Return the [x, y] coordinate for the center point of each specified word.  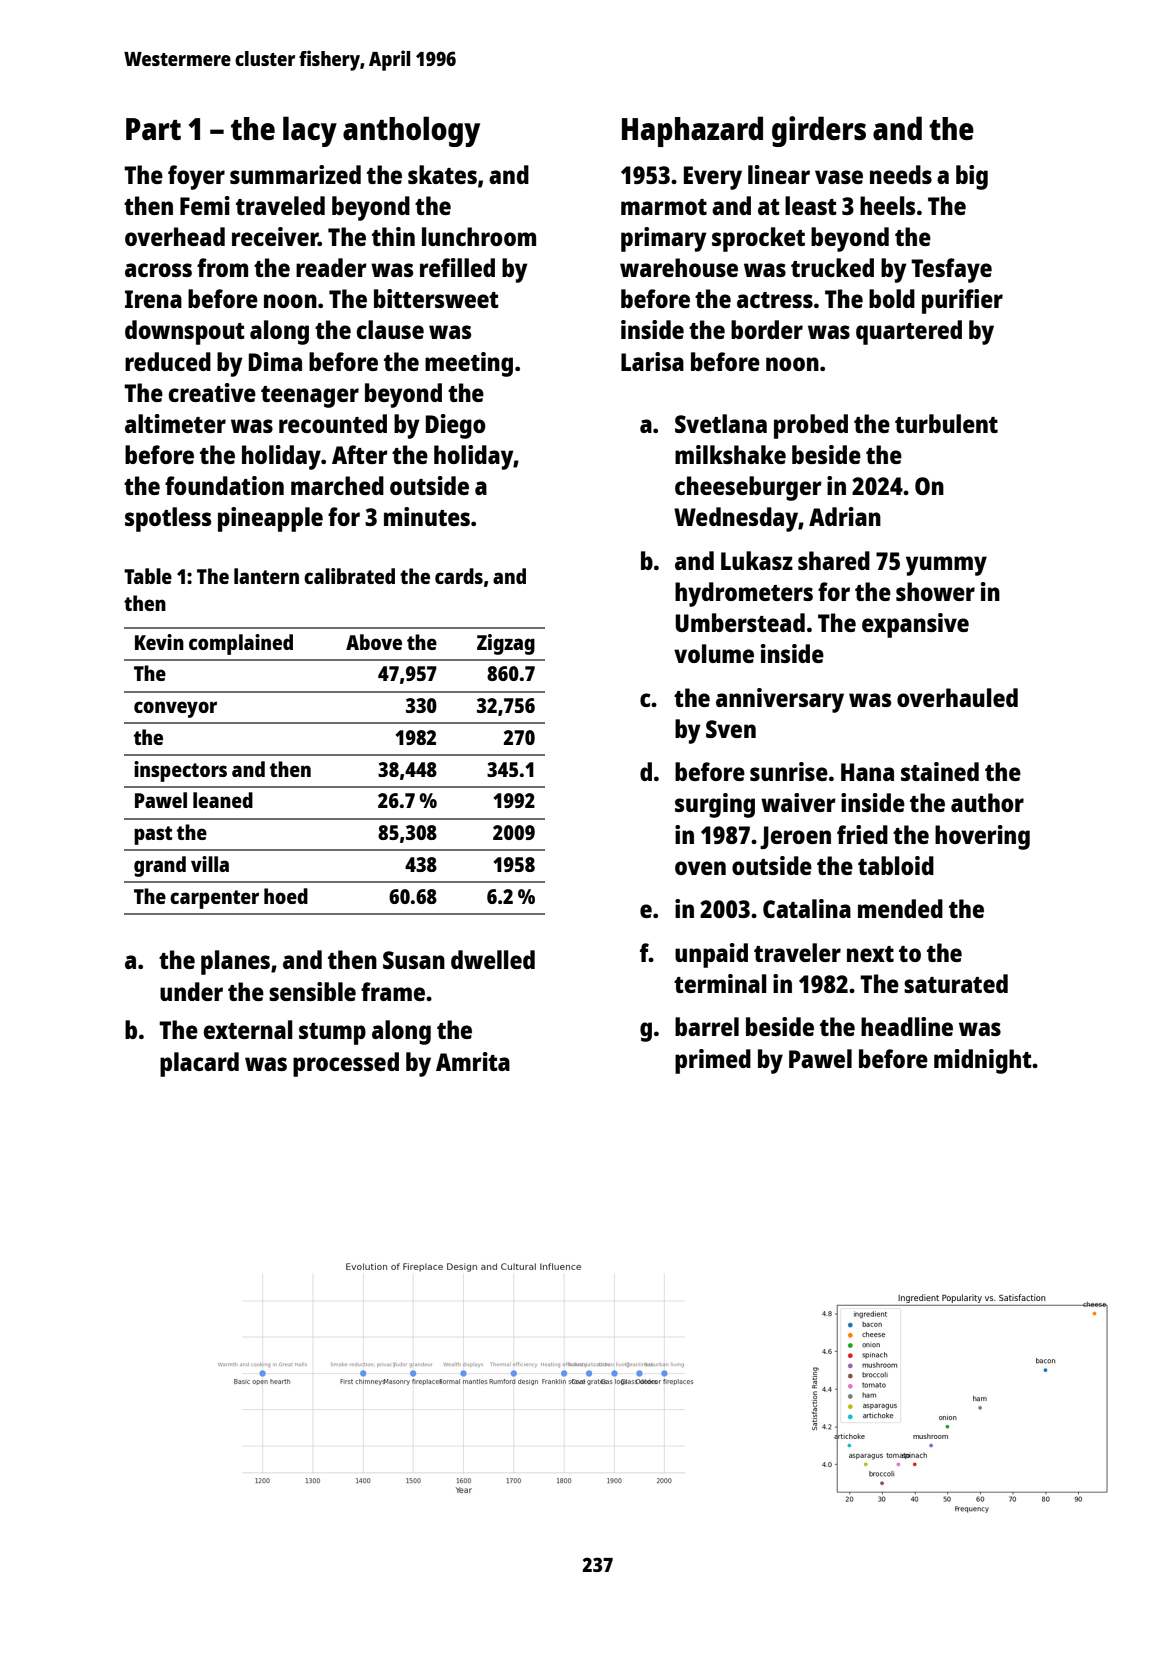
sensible [312, 991]
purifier [962, 301]
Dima [275, 361]
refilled [457, 267]
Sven [731, 729]
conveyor [175, 709]
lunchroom [479, 236]
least [811, 205]
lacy [310, 131]
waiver [798, 802]
